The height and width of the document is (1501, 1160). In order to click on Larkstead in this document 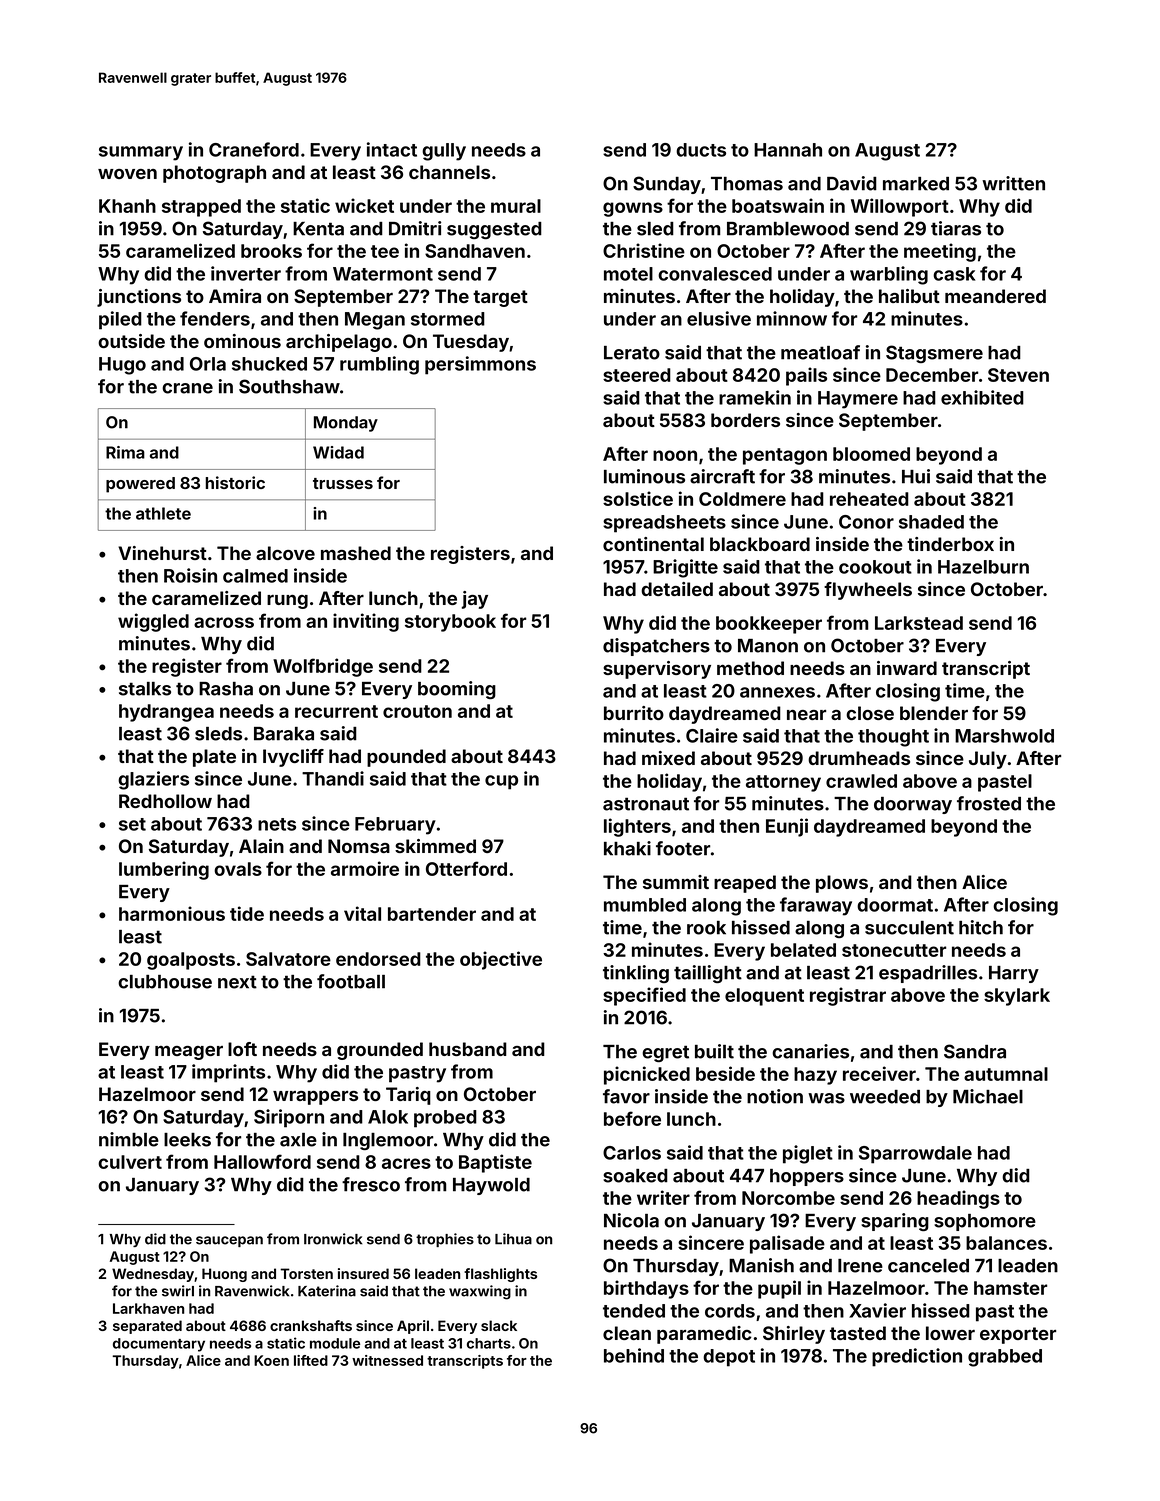, I will do `click(919, 623)`.
